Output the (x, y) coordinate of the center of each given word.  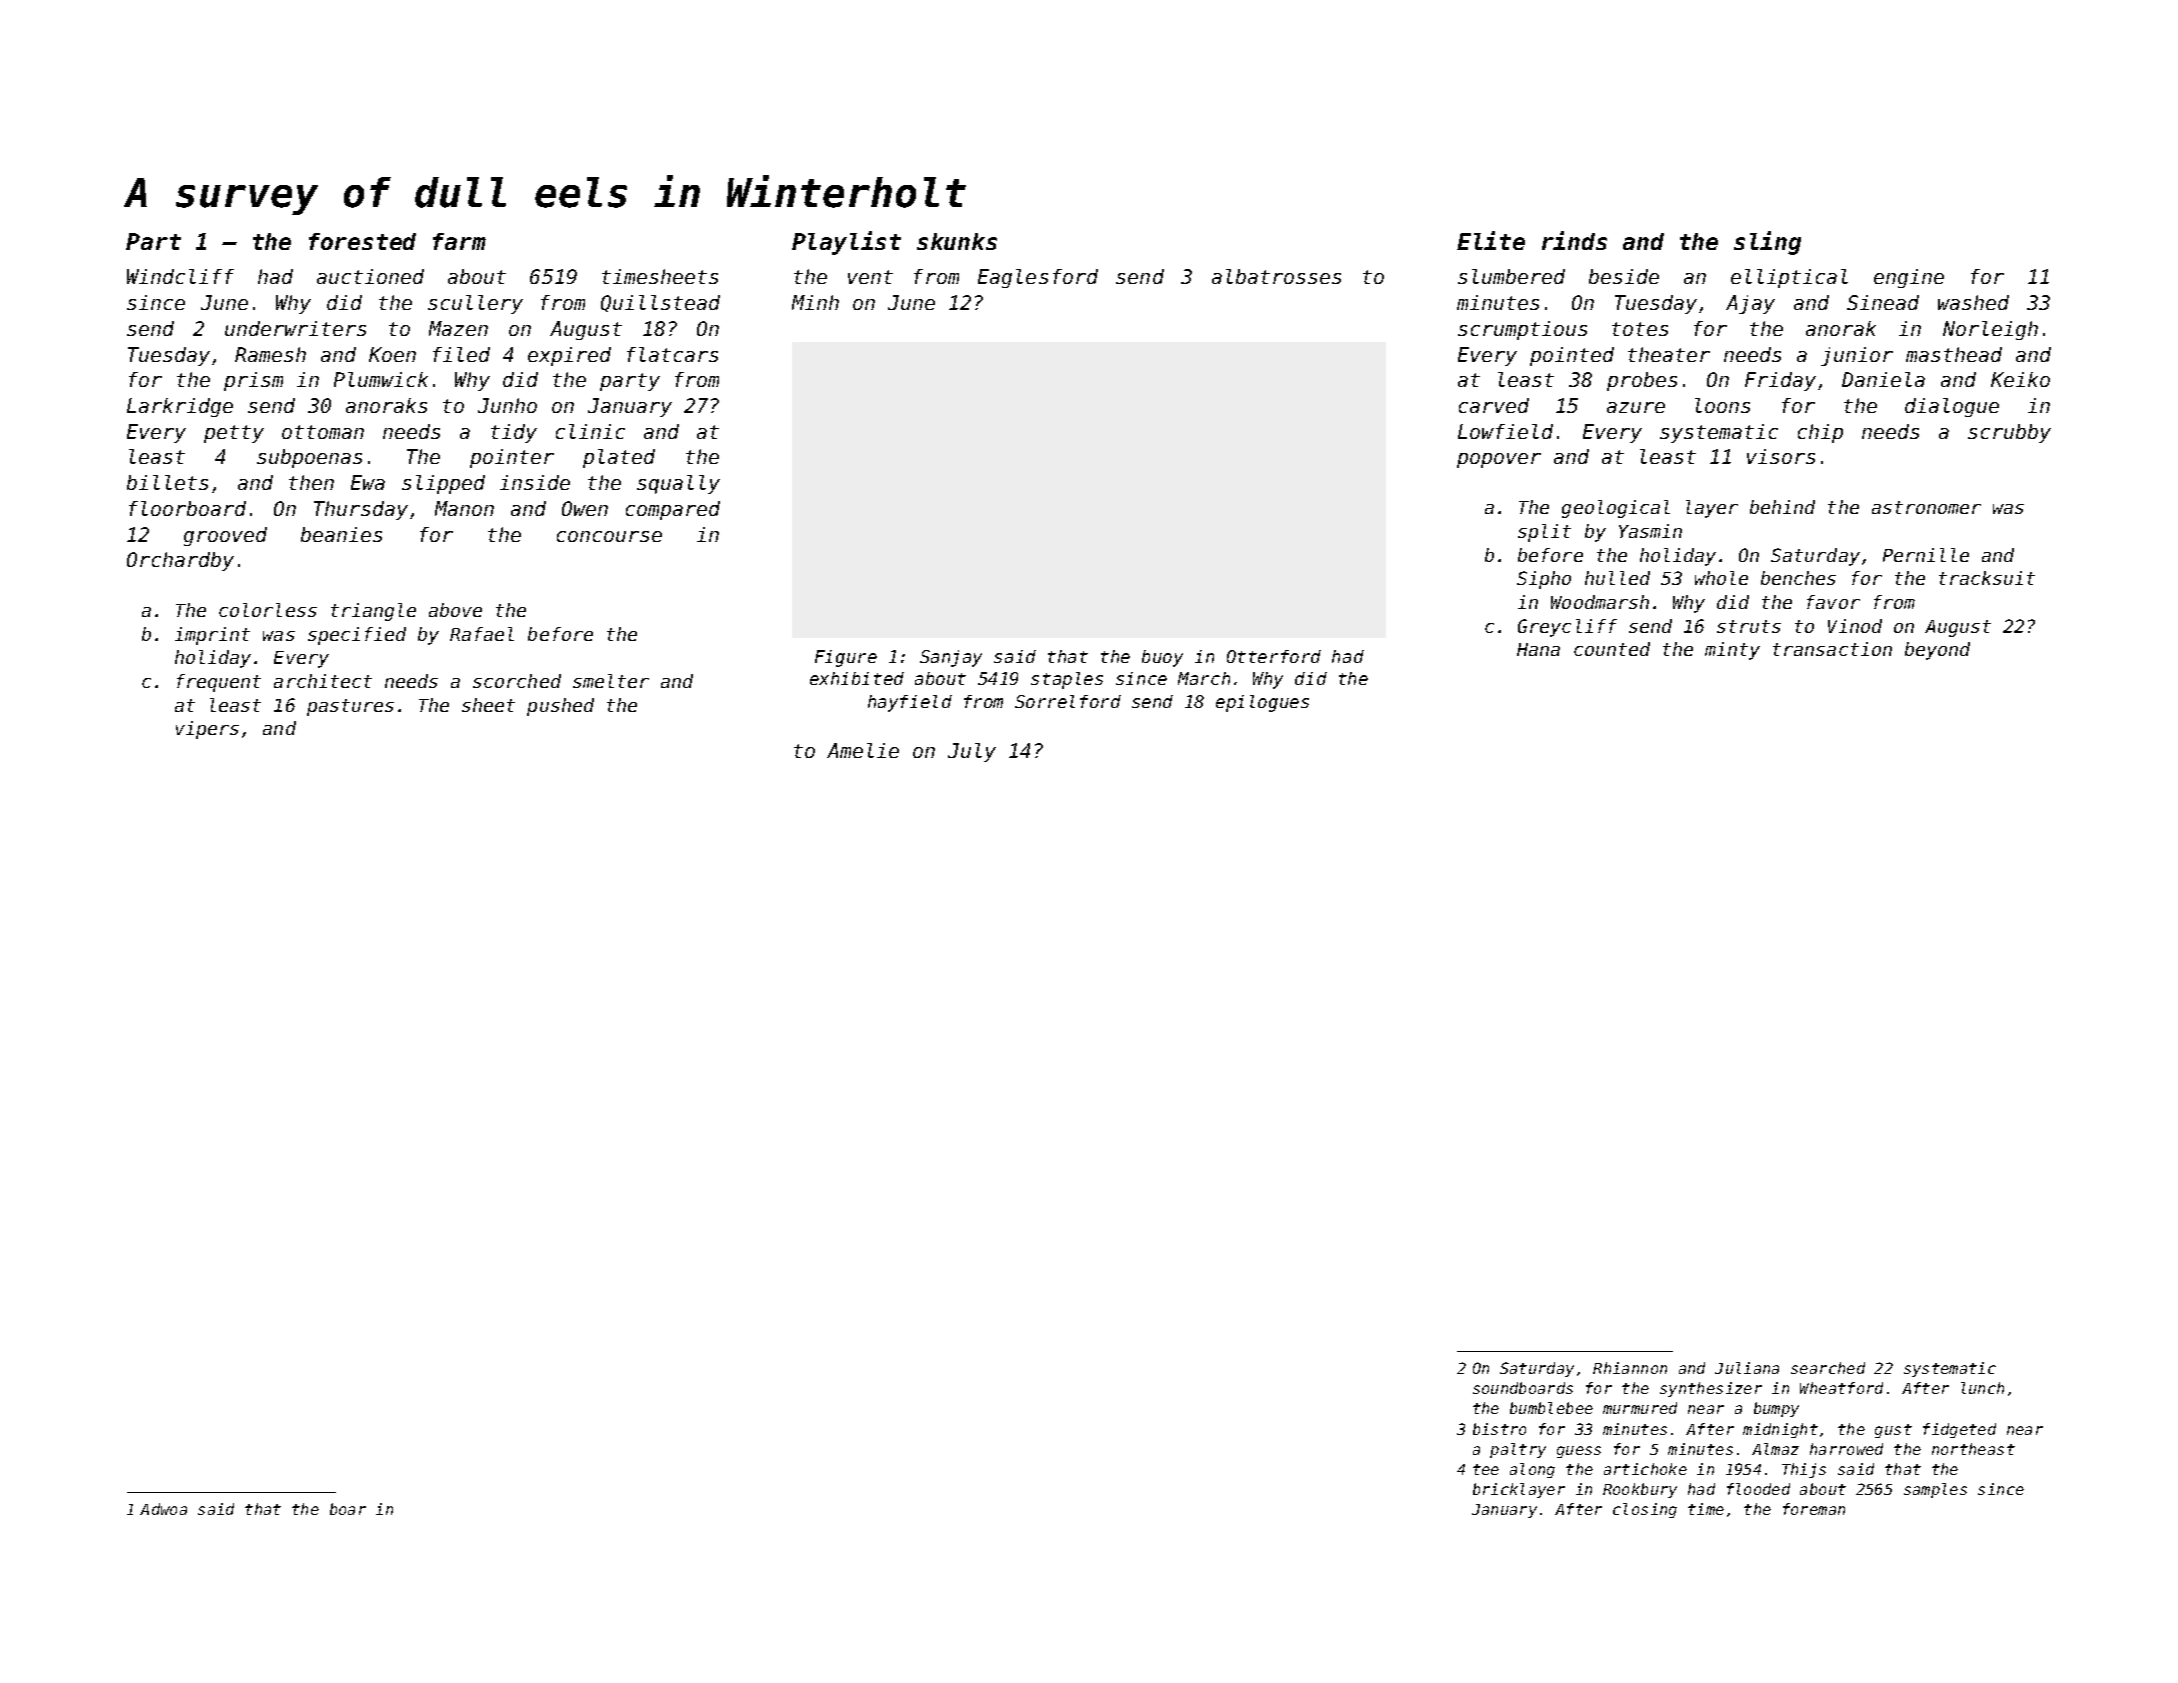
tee (1486, 1469)
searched (1828, 1368)
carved (1494, 405)
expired (569, 356)
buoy (1162, 658)
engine (1909, 278)
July (972, 752)
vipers (207, 730)
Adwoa (163, 1509)
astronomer (1926, 507)
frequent (219, 683)
